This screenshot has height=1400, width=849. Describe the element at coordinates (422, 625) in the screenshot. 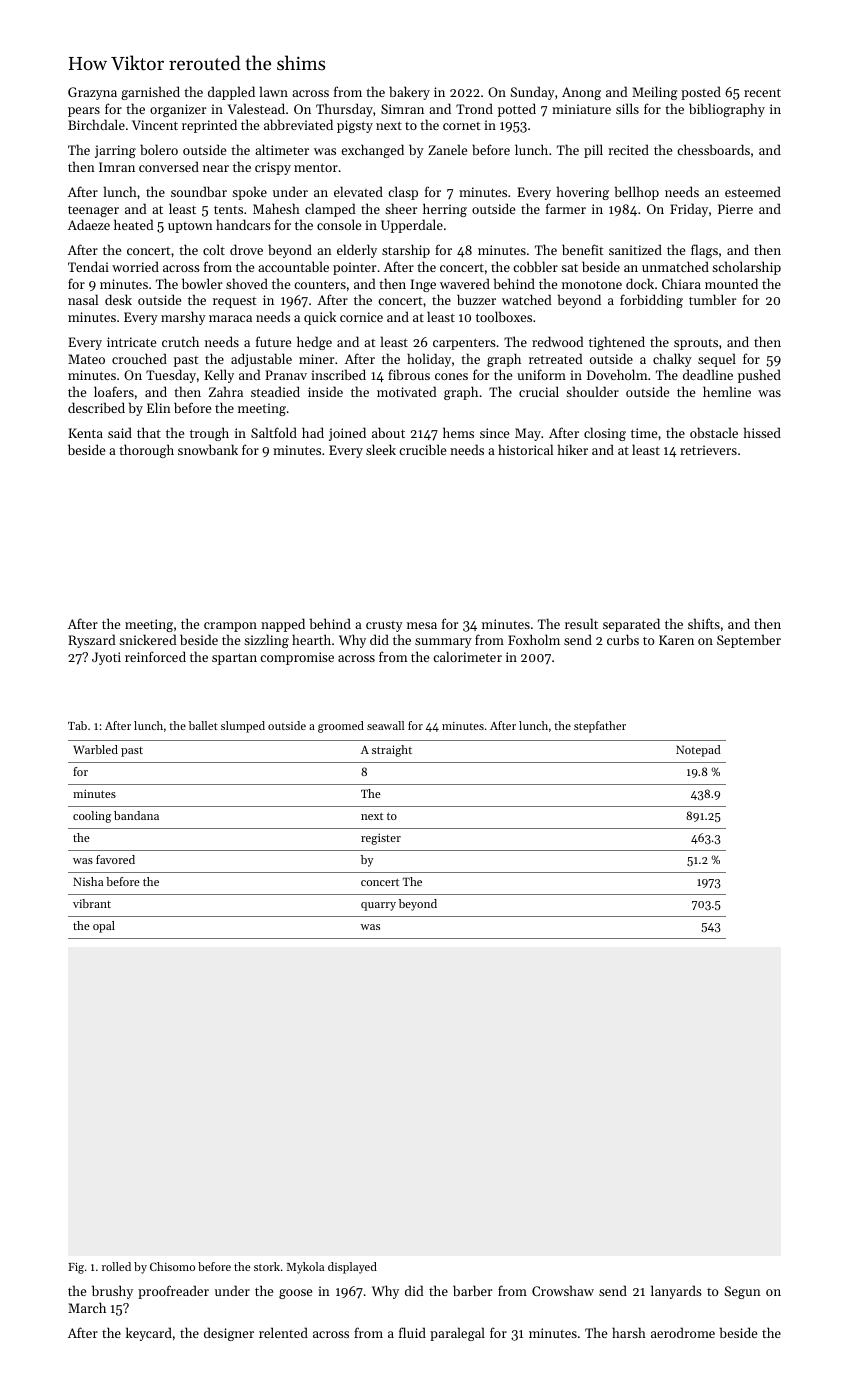

I see `mesa` at that location.
